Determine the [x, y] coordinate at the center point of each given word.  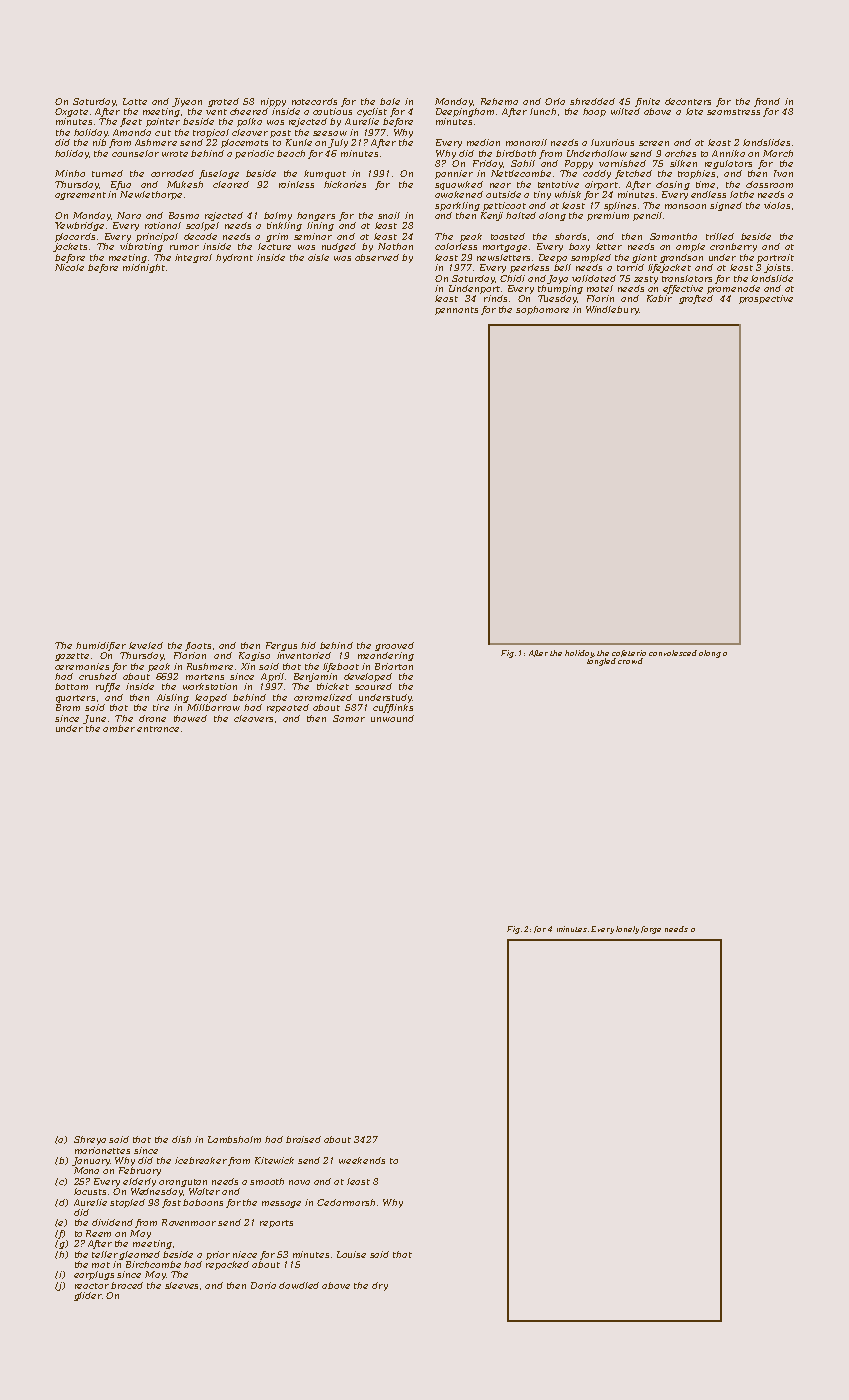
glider [88, 1296]
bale [390, 101]
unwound [392, 718]
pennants [456, 311]
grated [223, 102]
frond [767, 102]
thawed [190, 718]
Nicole [69, 267]
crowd [630, 661]
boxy [579, 247]
